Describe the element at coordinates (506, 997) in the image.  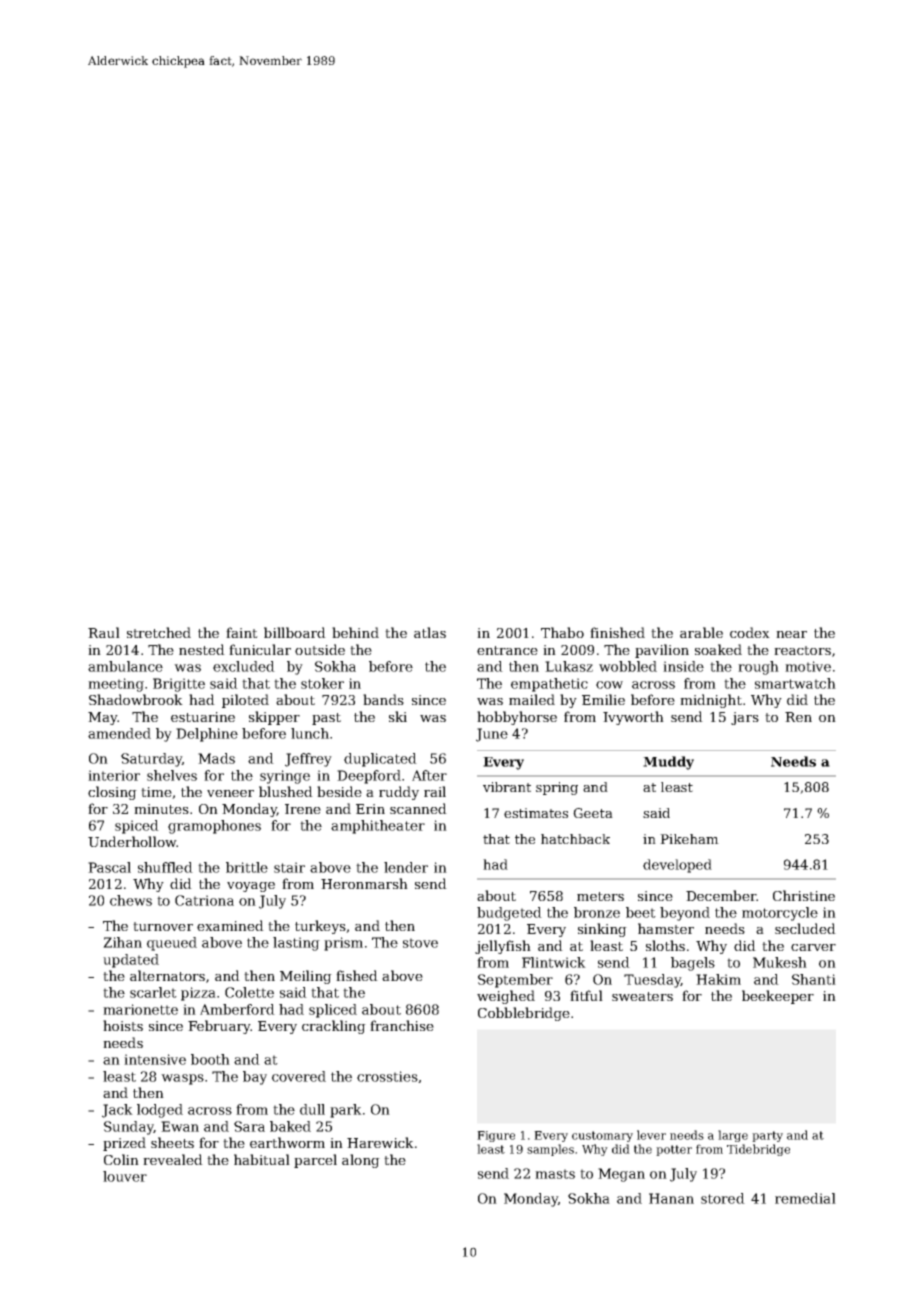
I see `weighed` at that location.
